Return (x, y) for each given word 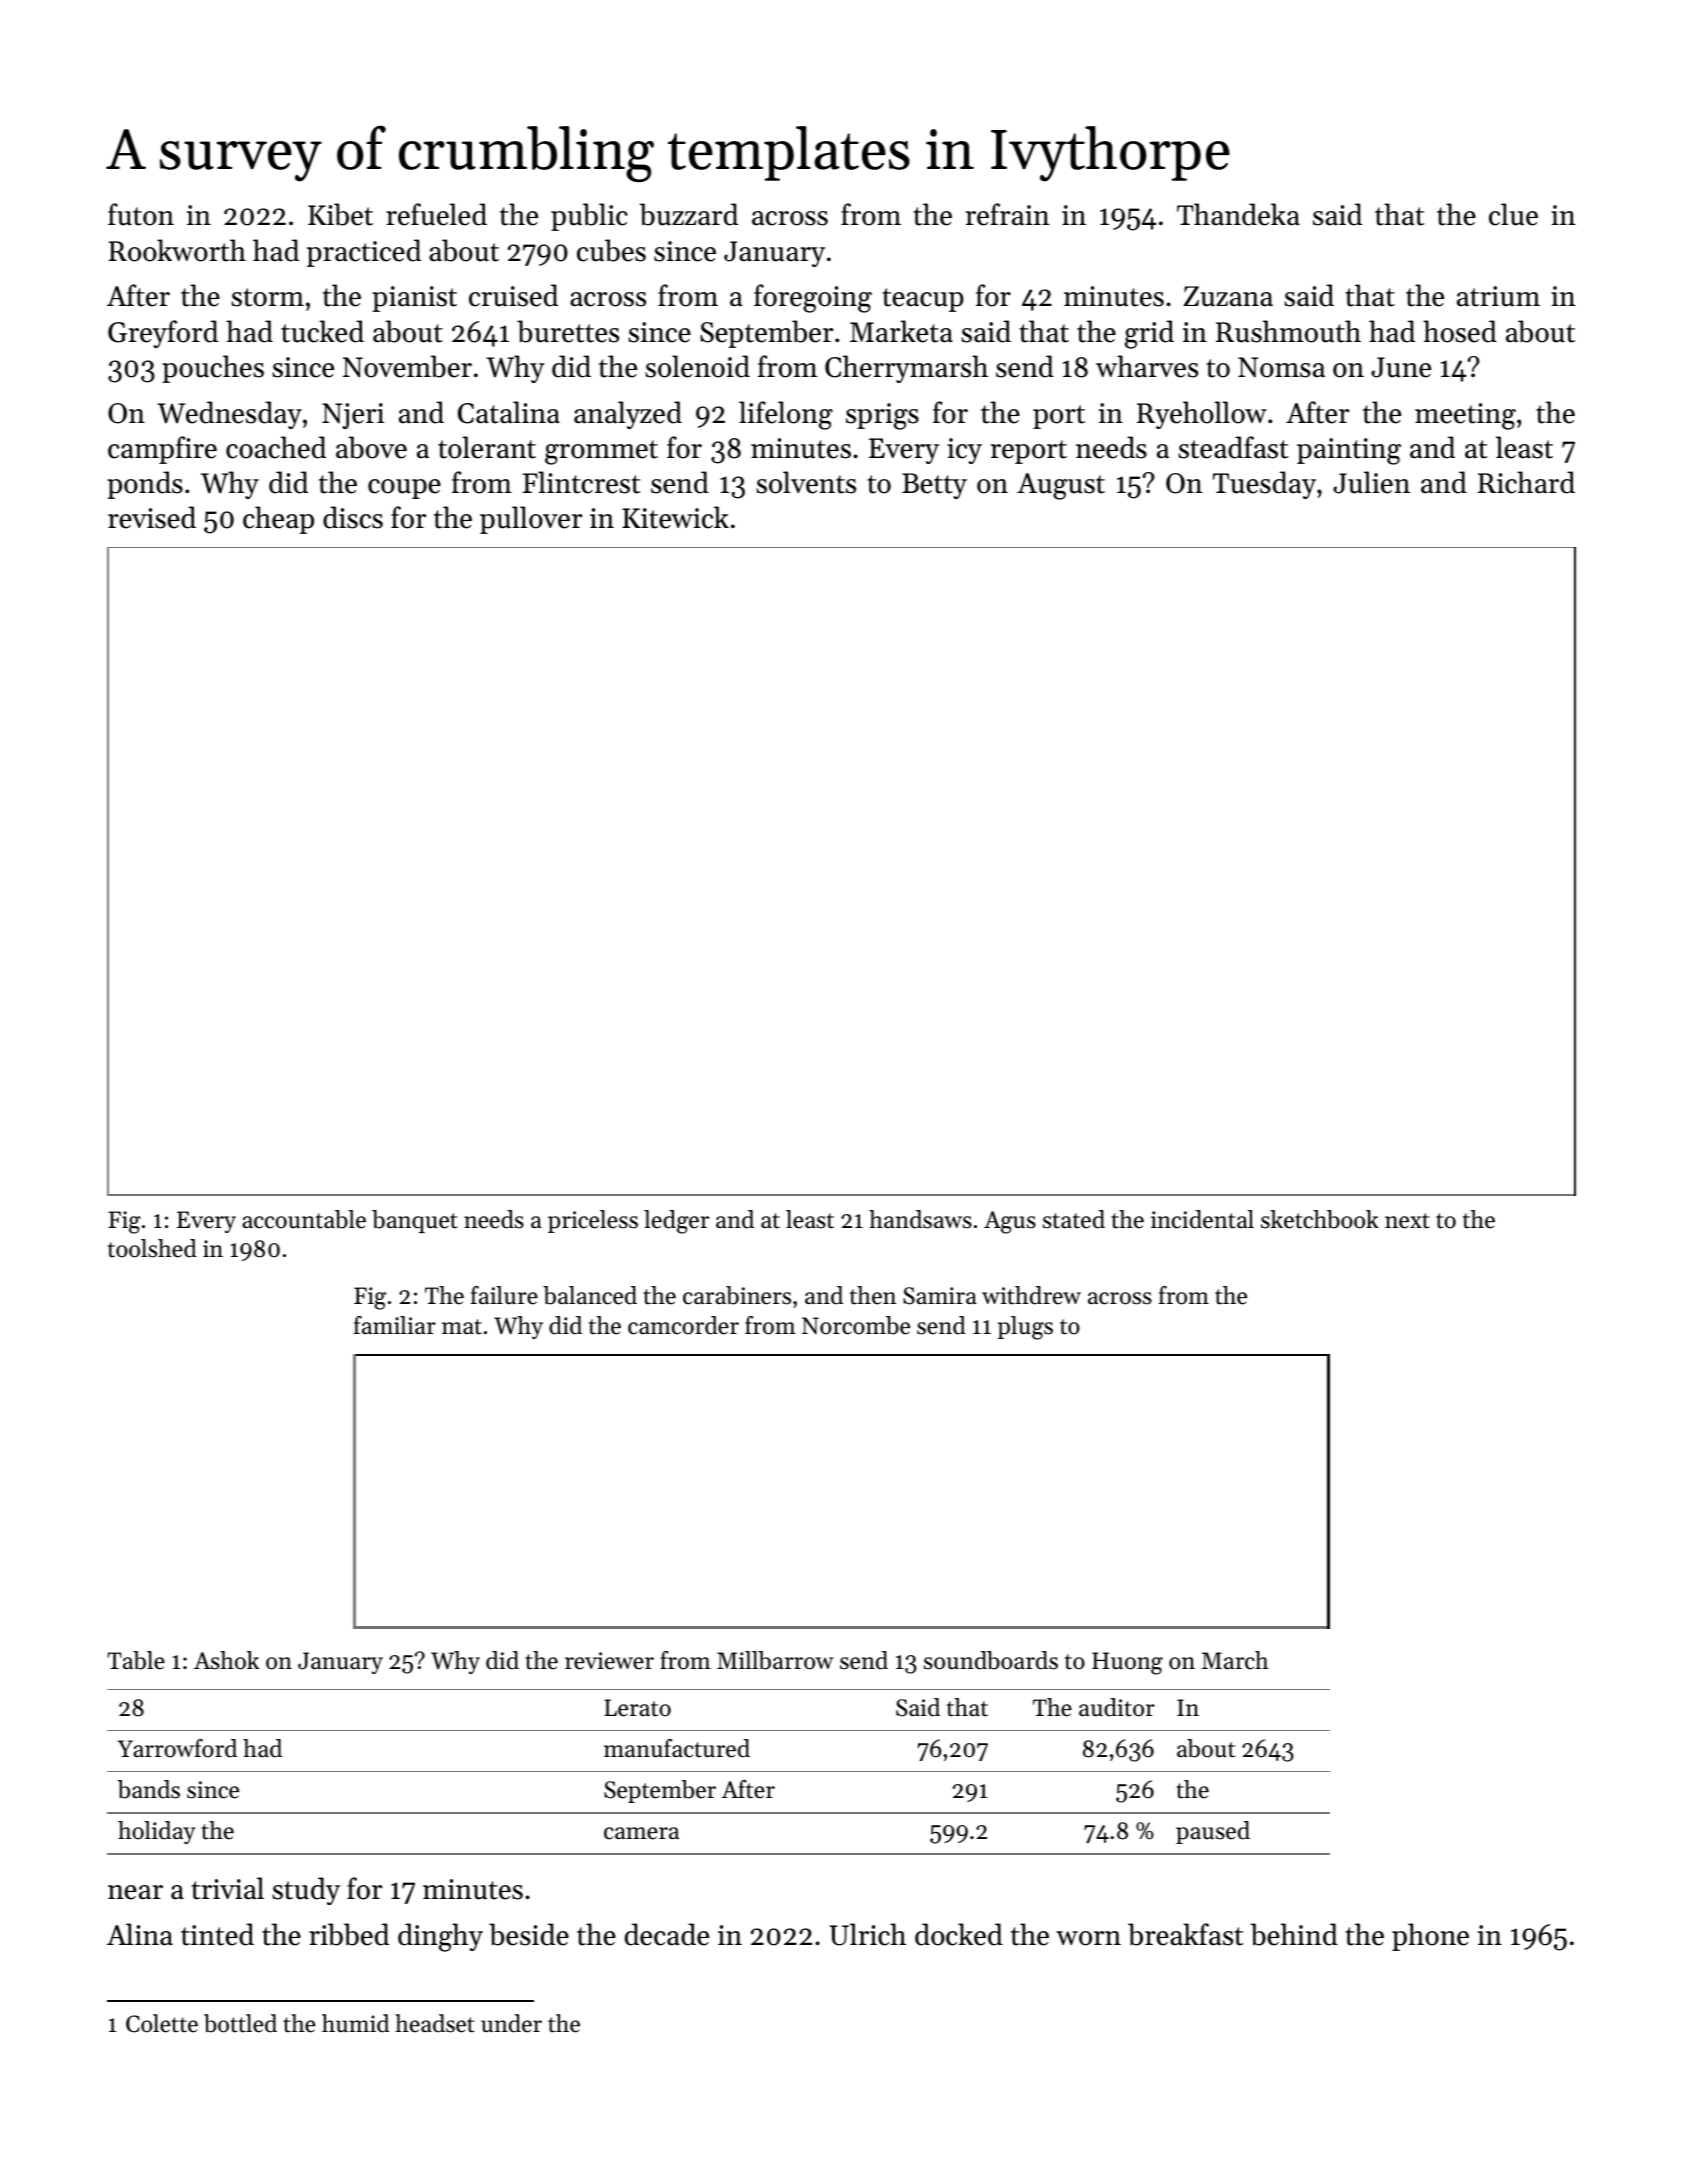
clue (1513, 214)
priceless (593, 1221)
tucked (322, 331)
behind (1294, 1934)
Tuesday (1264, 485)
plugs (1025, 1328)
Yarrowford (177, 1748)
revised (152, 517)
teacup (923, 300)
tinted (217, 1934)
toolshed (152, 1248)
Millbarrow (775, 1660)
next (1407, 1221)
